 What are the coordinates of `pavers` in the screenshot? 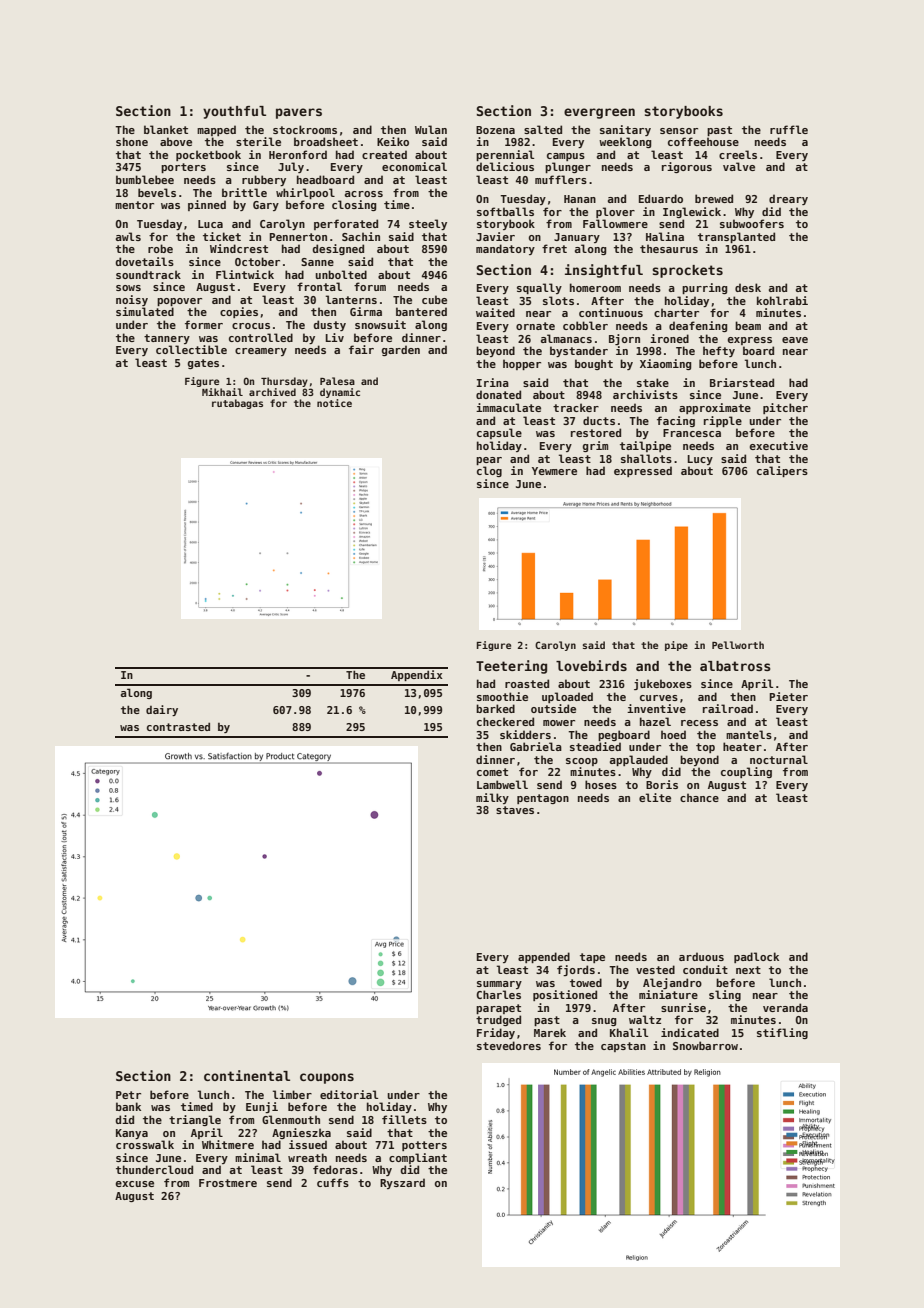 It's located at (299, 113).
